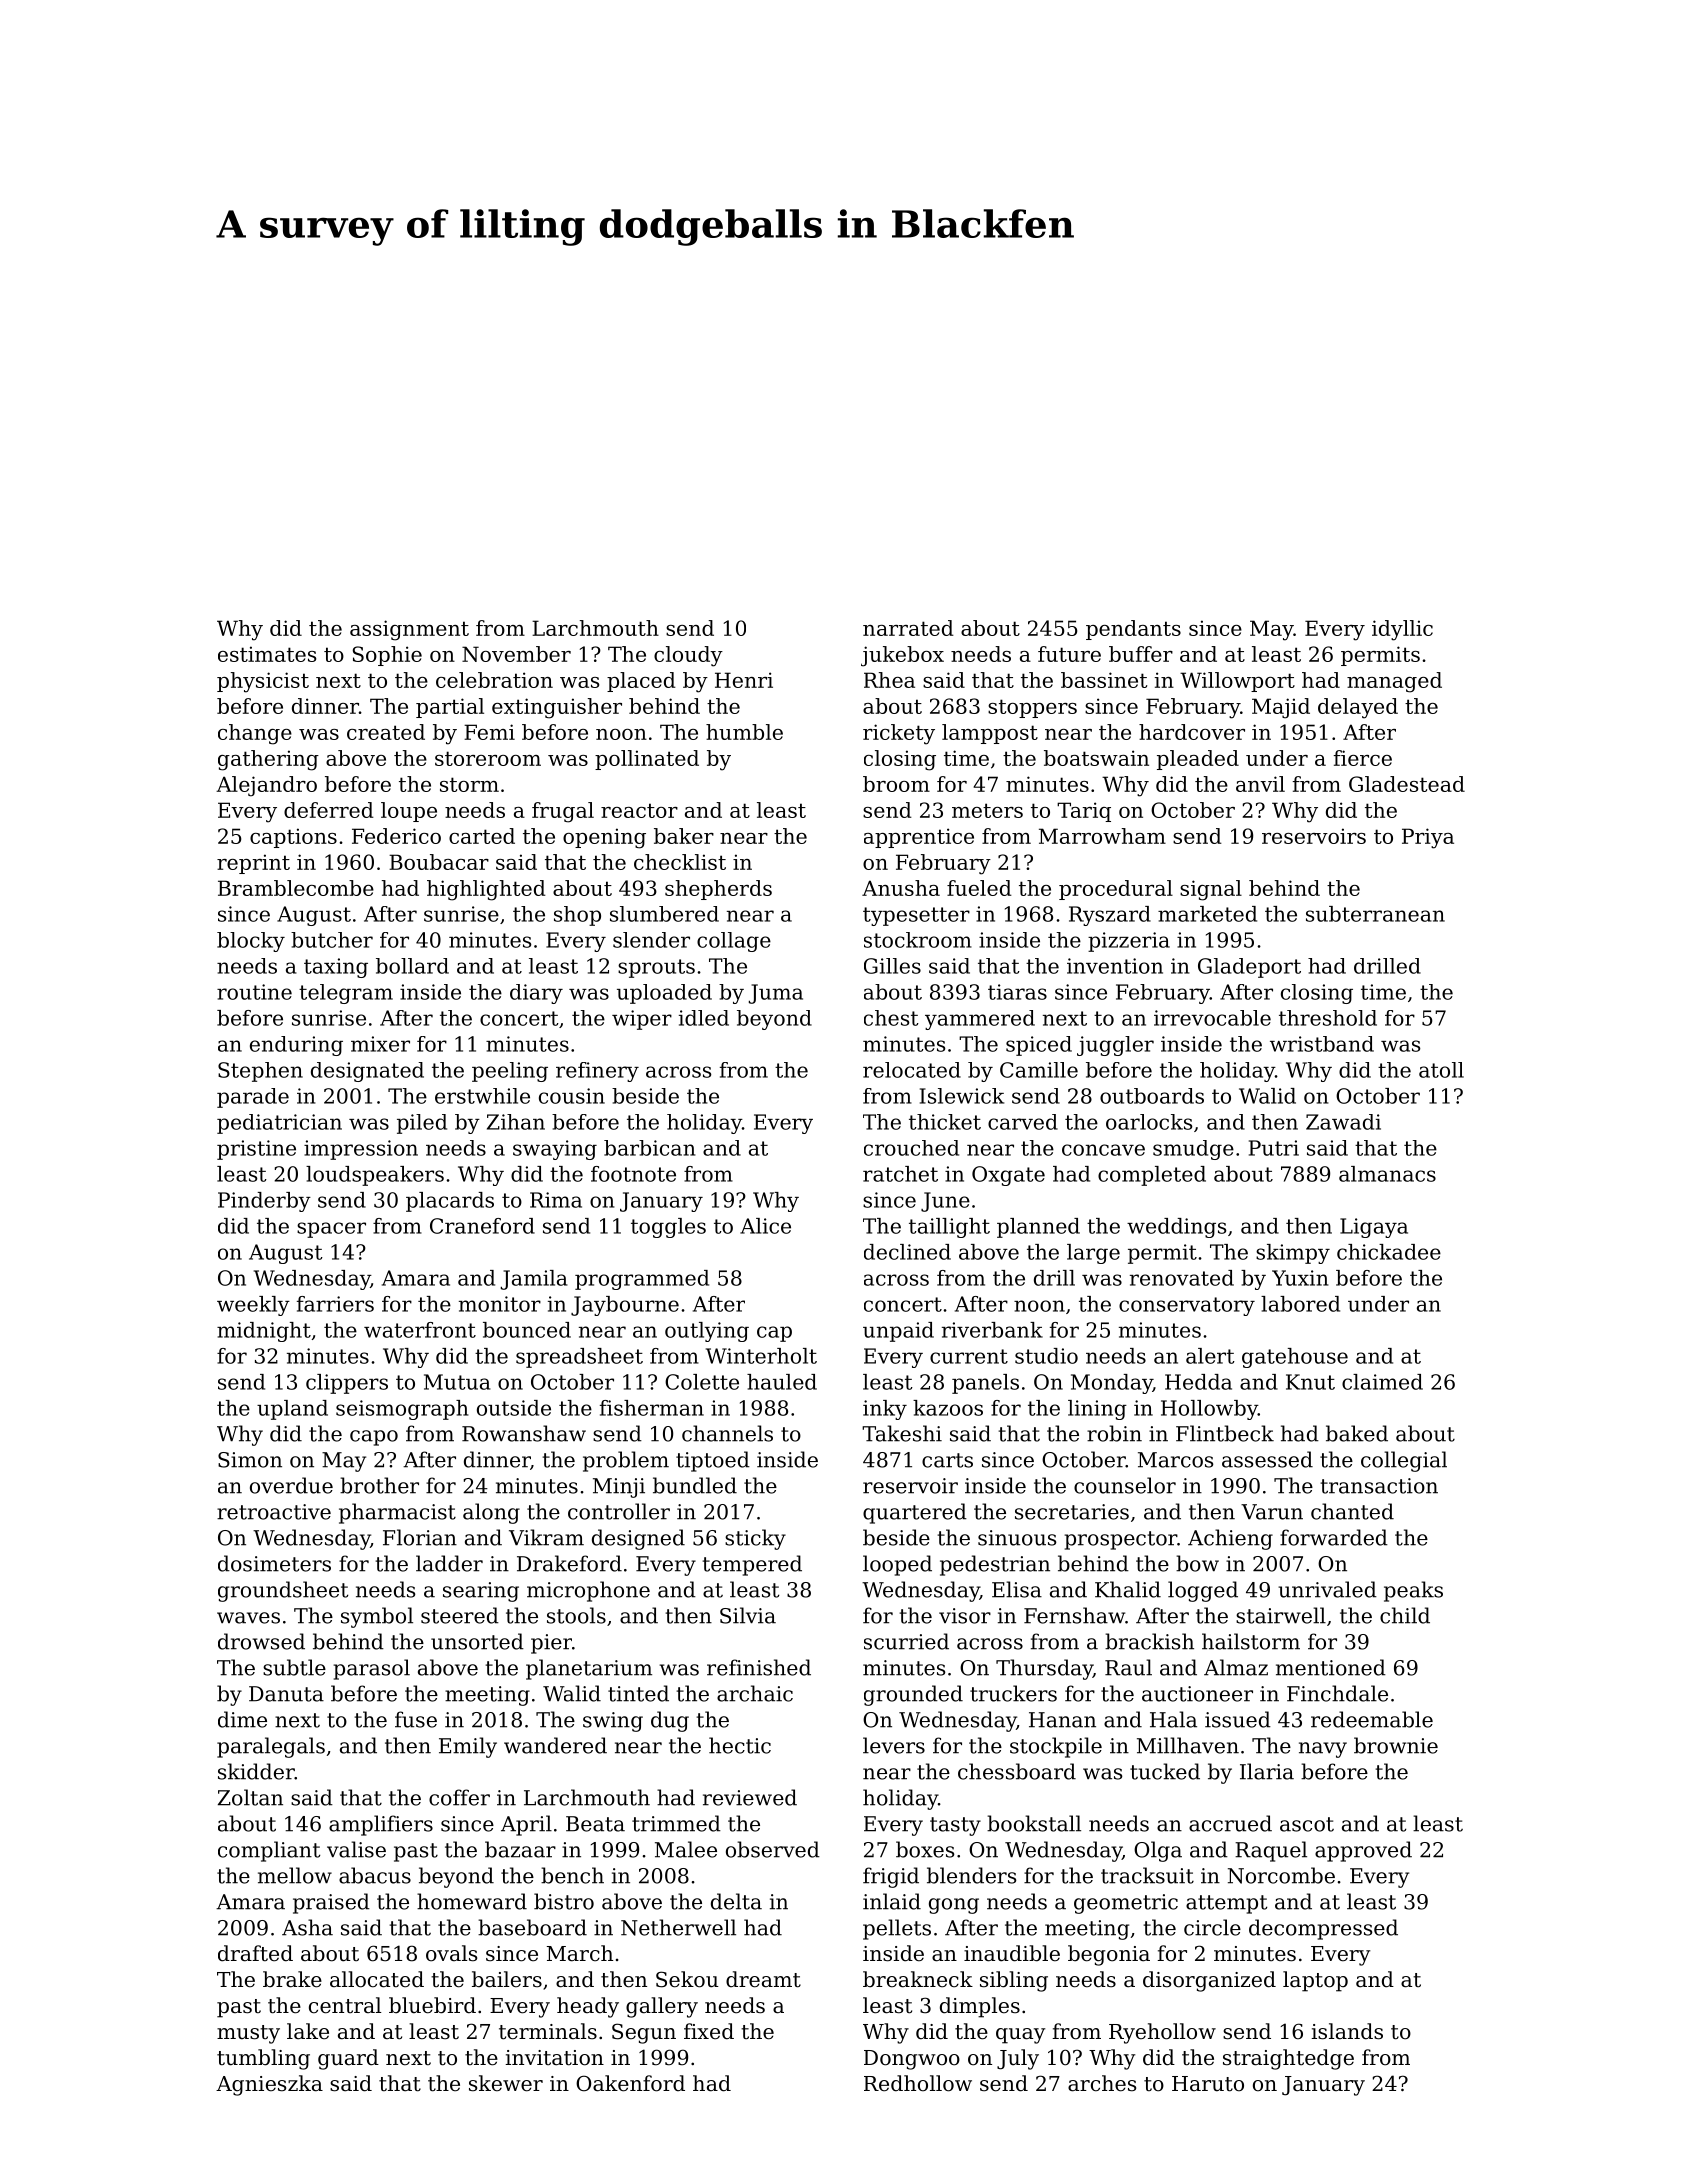 The width and height of the screenshot is (1683, 2178). Describe the element at coordinates (1328, 1018) in the screenshot. I see `threshold` at that location.
